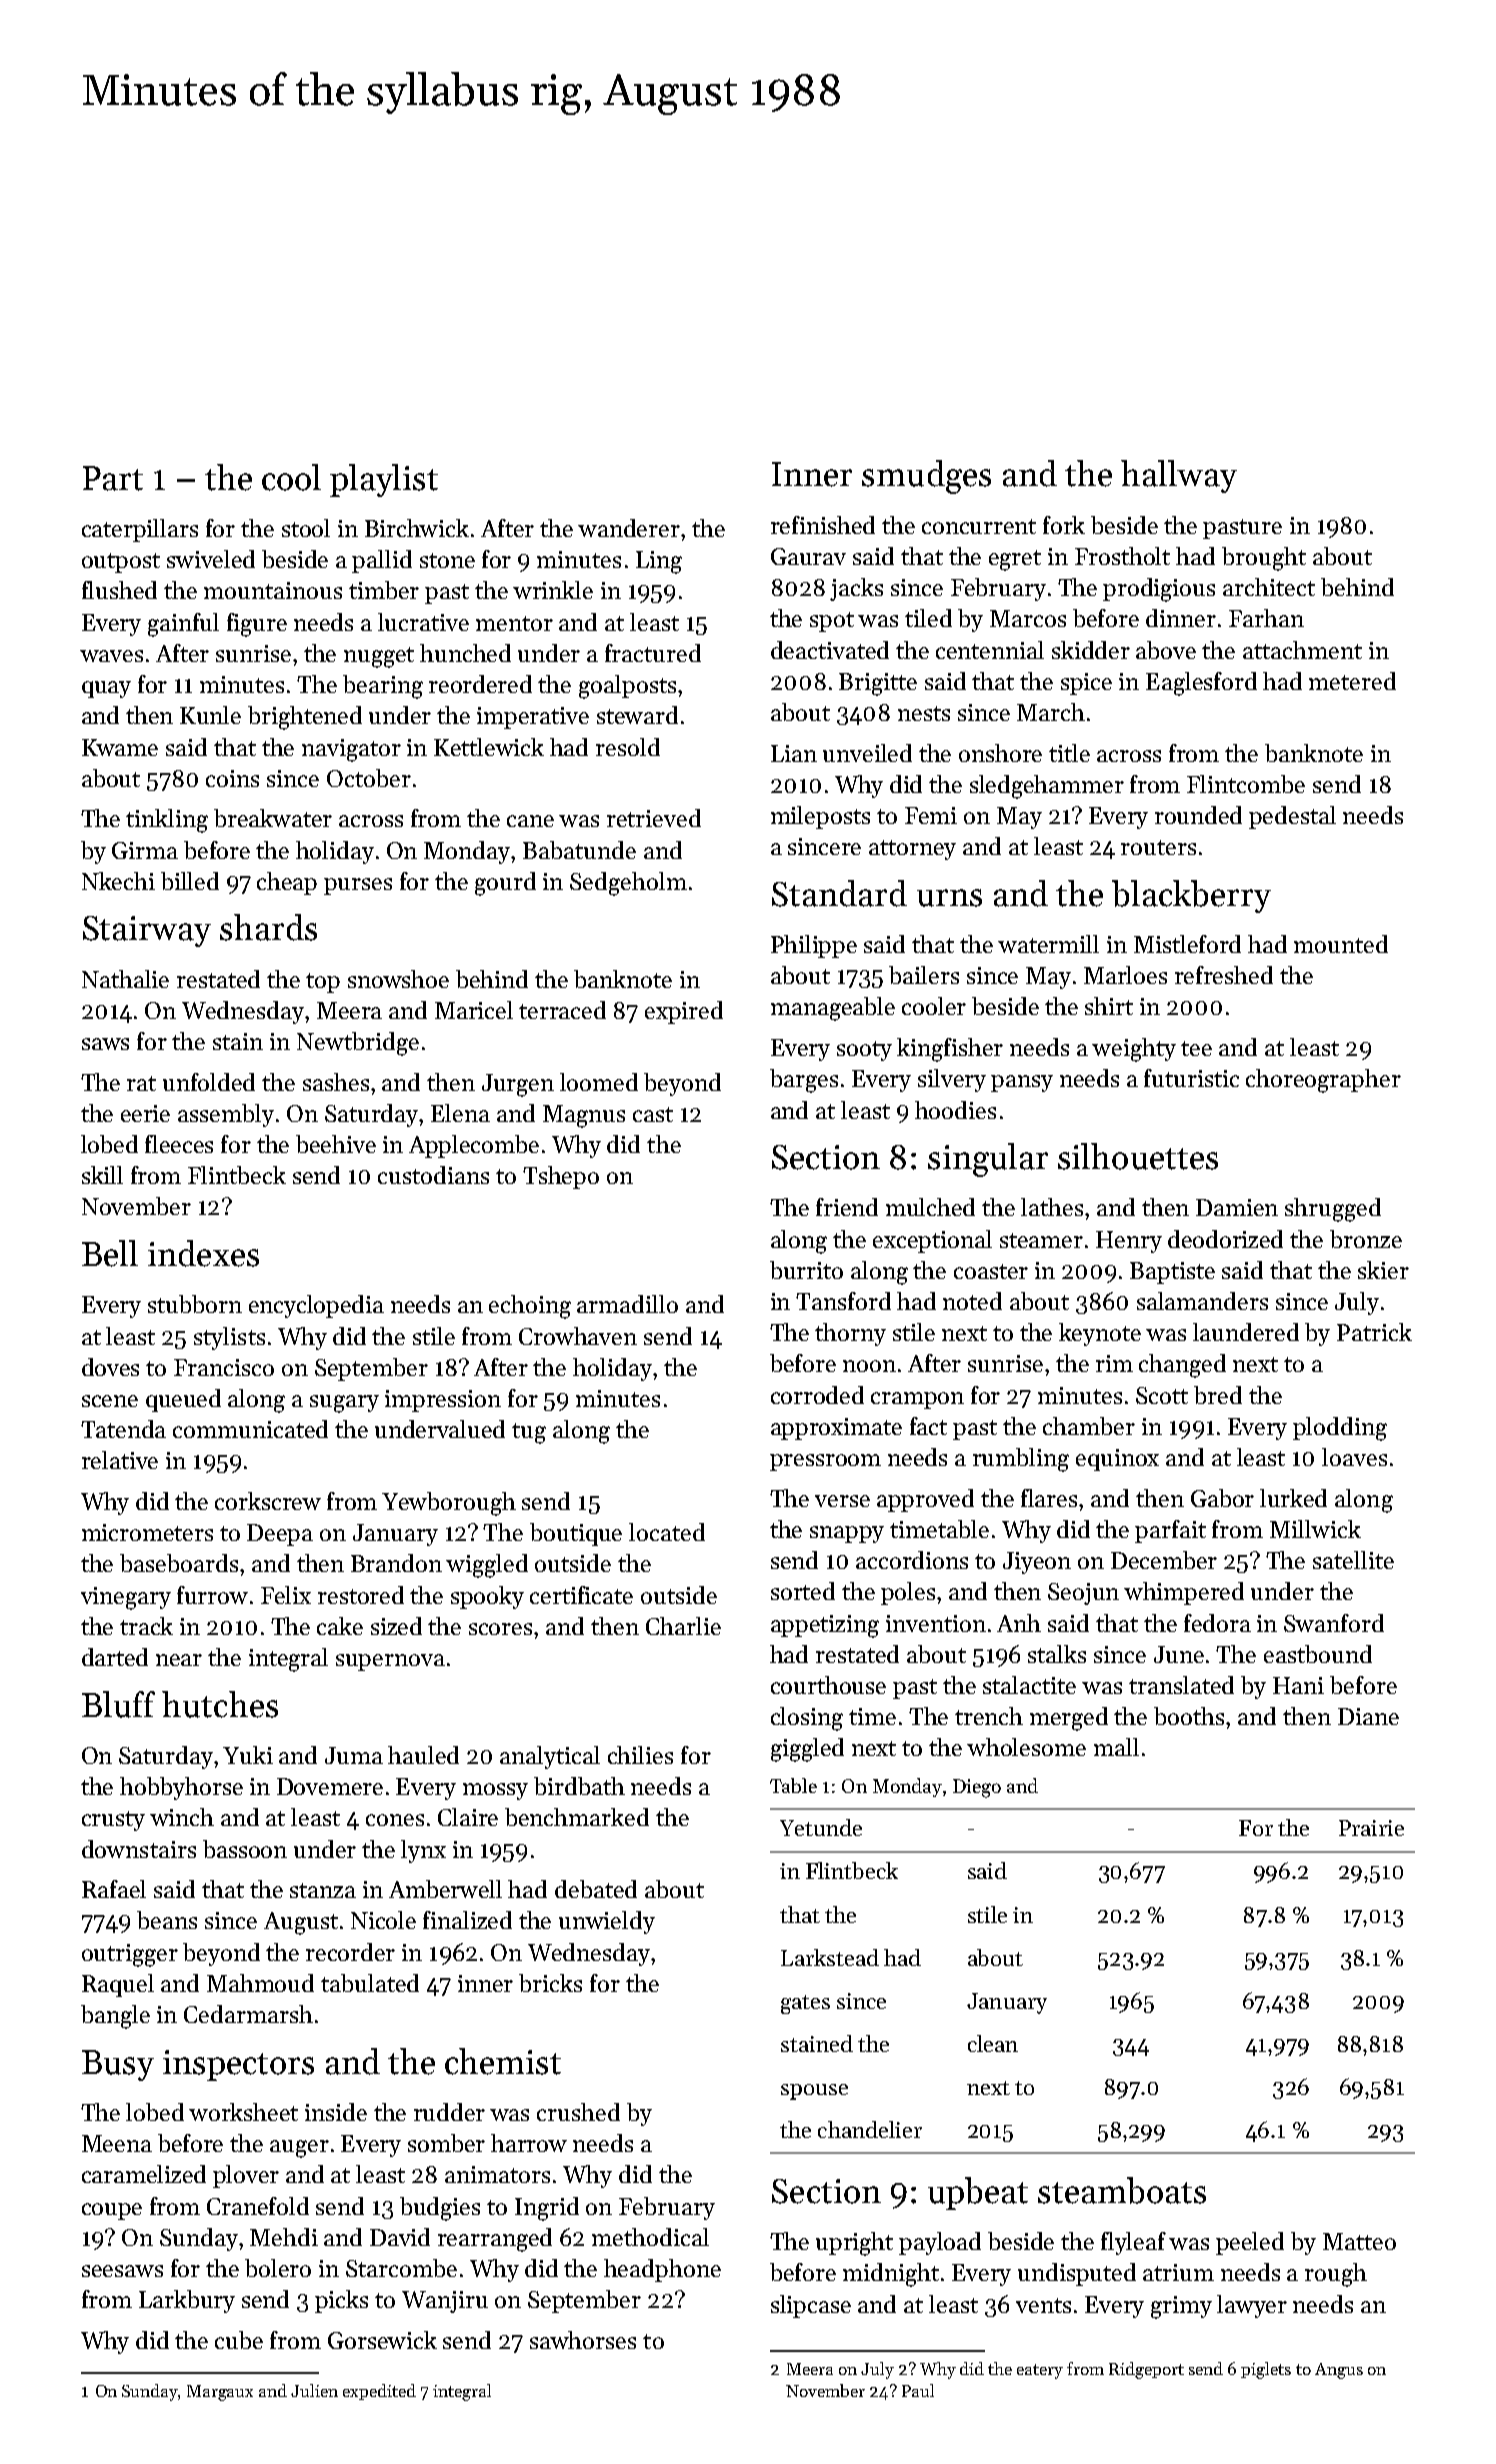 The width and height of the screenshot is (1496, 2464). What do you see at coordinates (926, 477) in the screenshot?
I see `smudges` at bounding box center [926, 477].
